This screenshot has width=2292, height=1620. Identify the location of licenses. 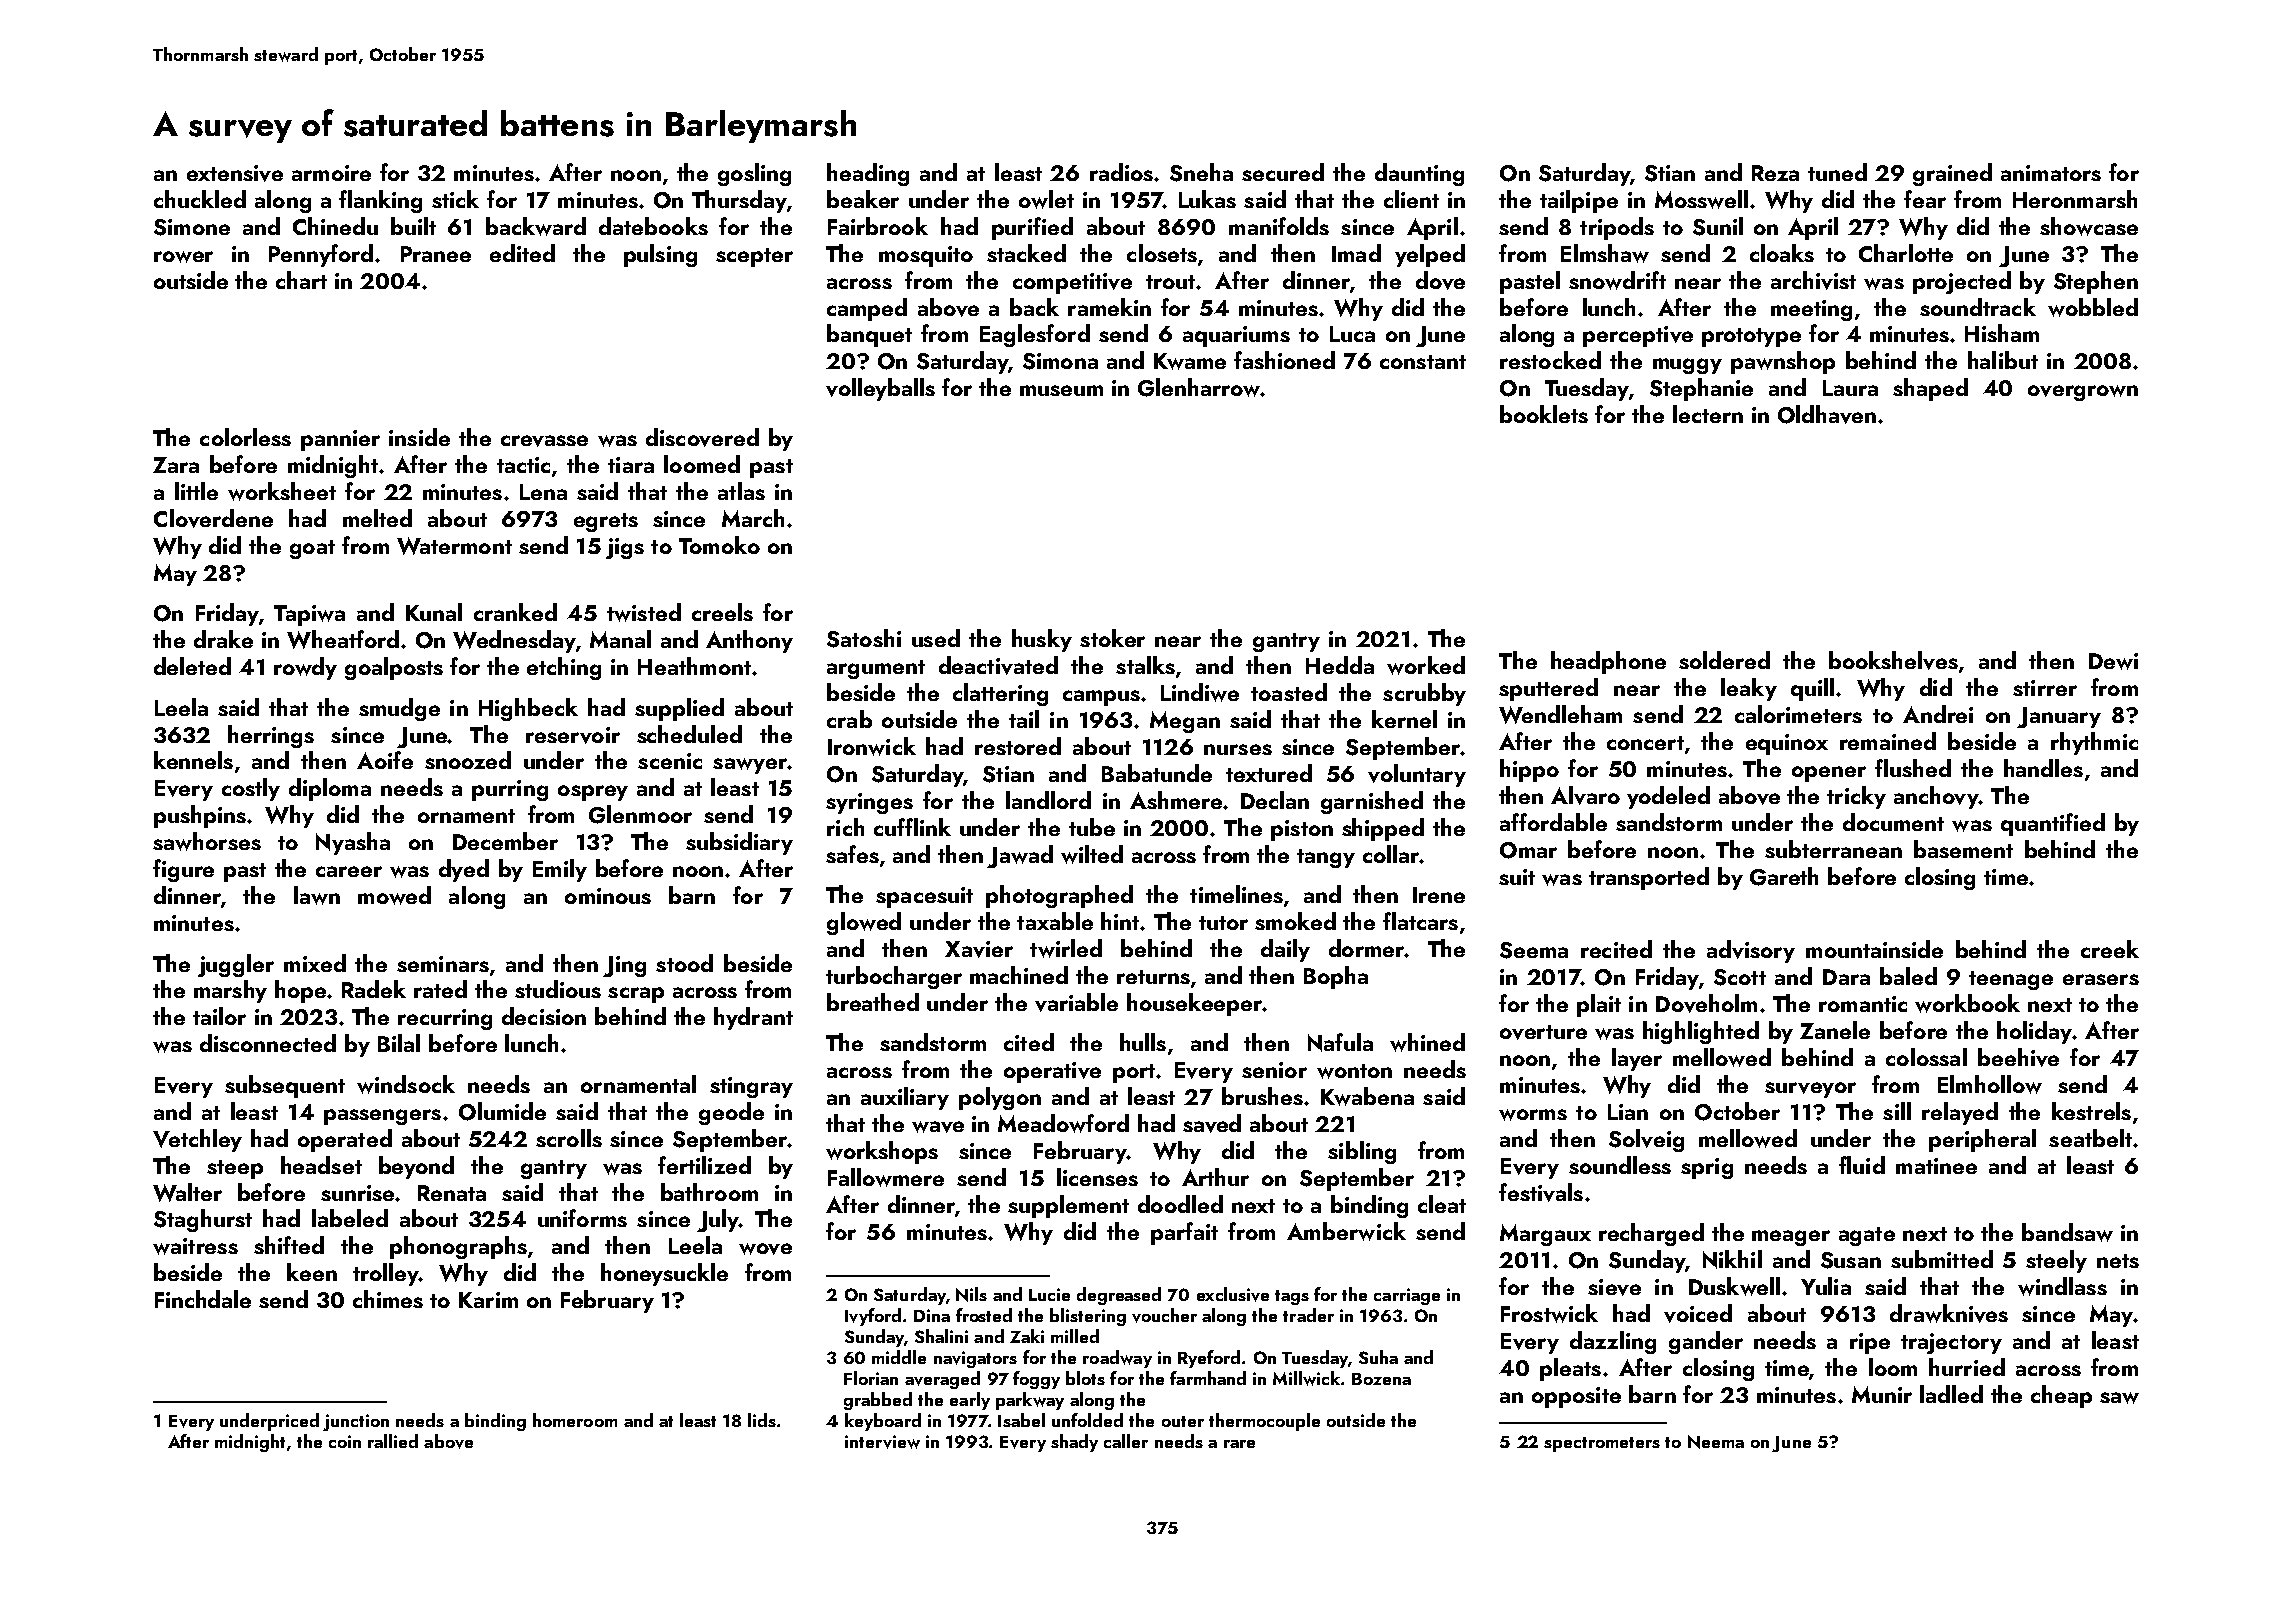
(1097, 1177).
